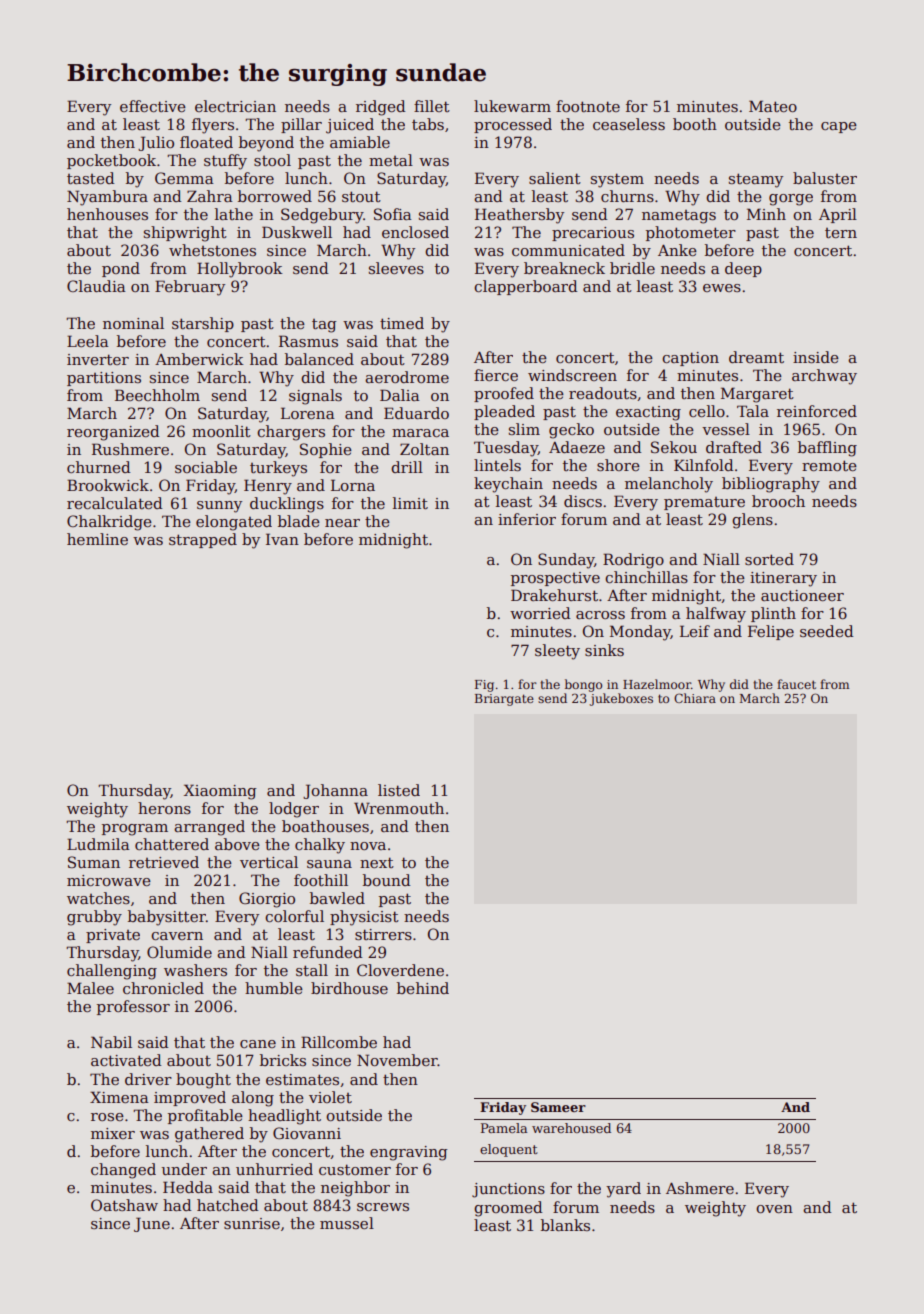  I want to click on churned, so click(99, 467).
